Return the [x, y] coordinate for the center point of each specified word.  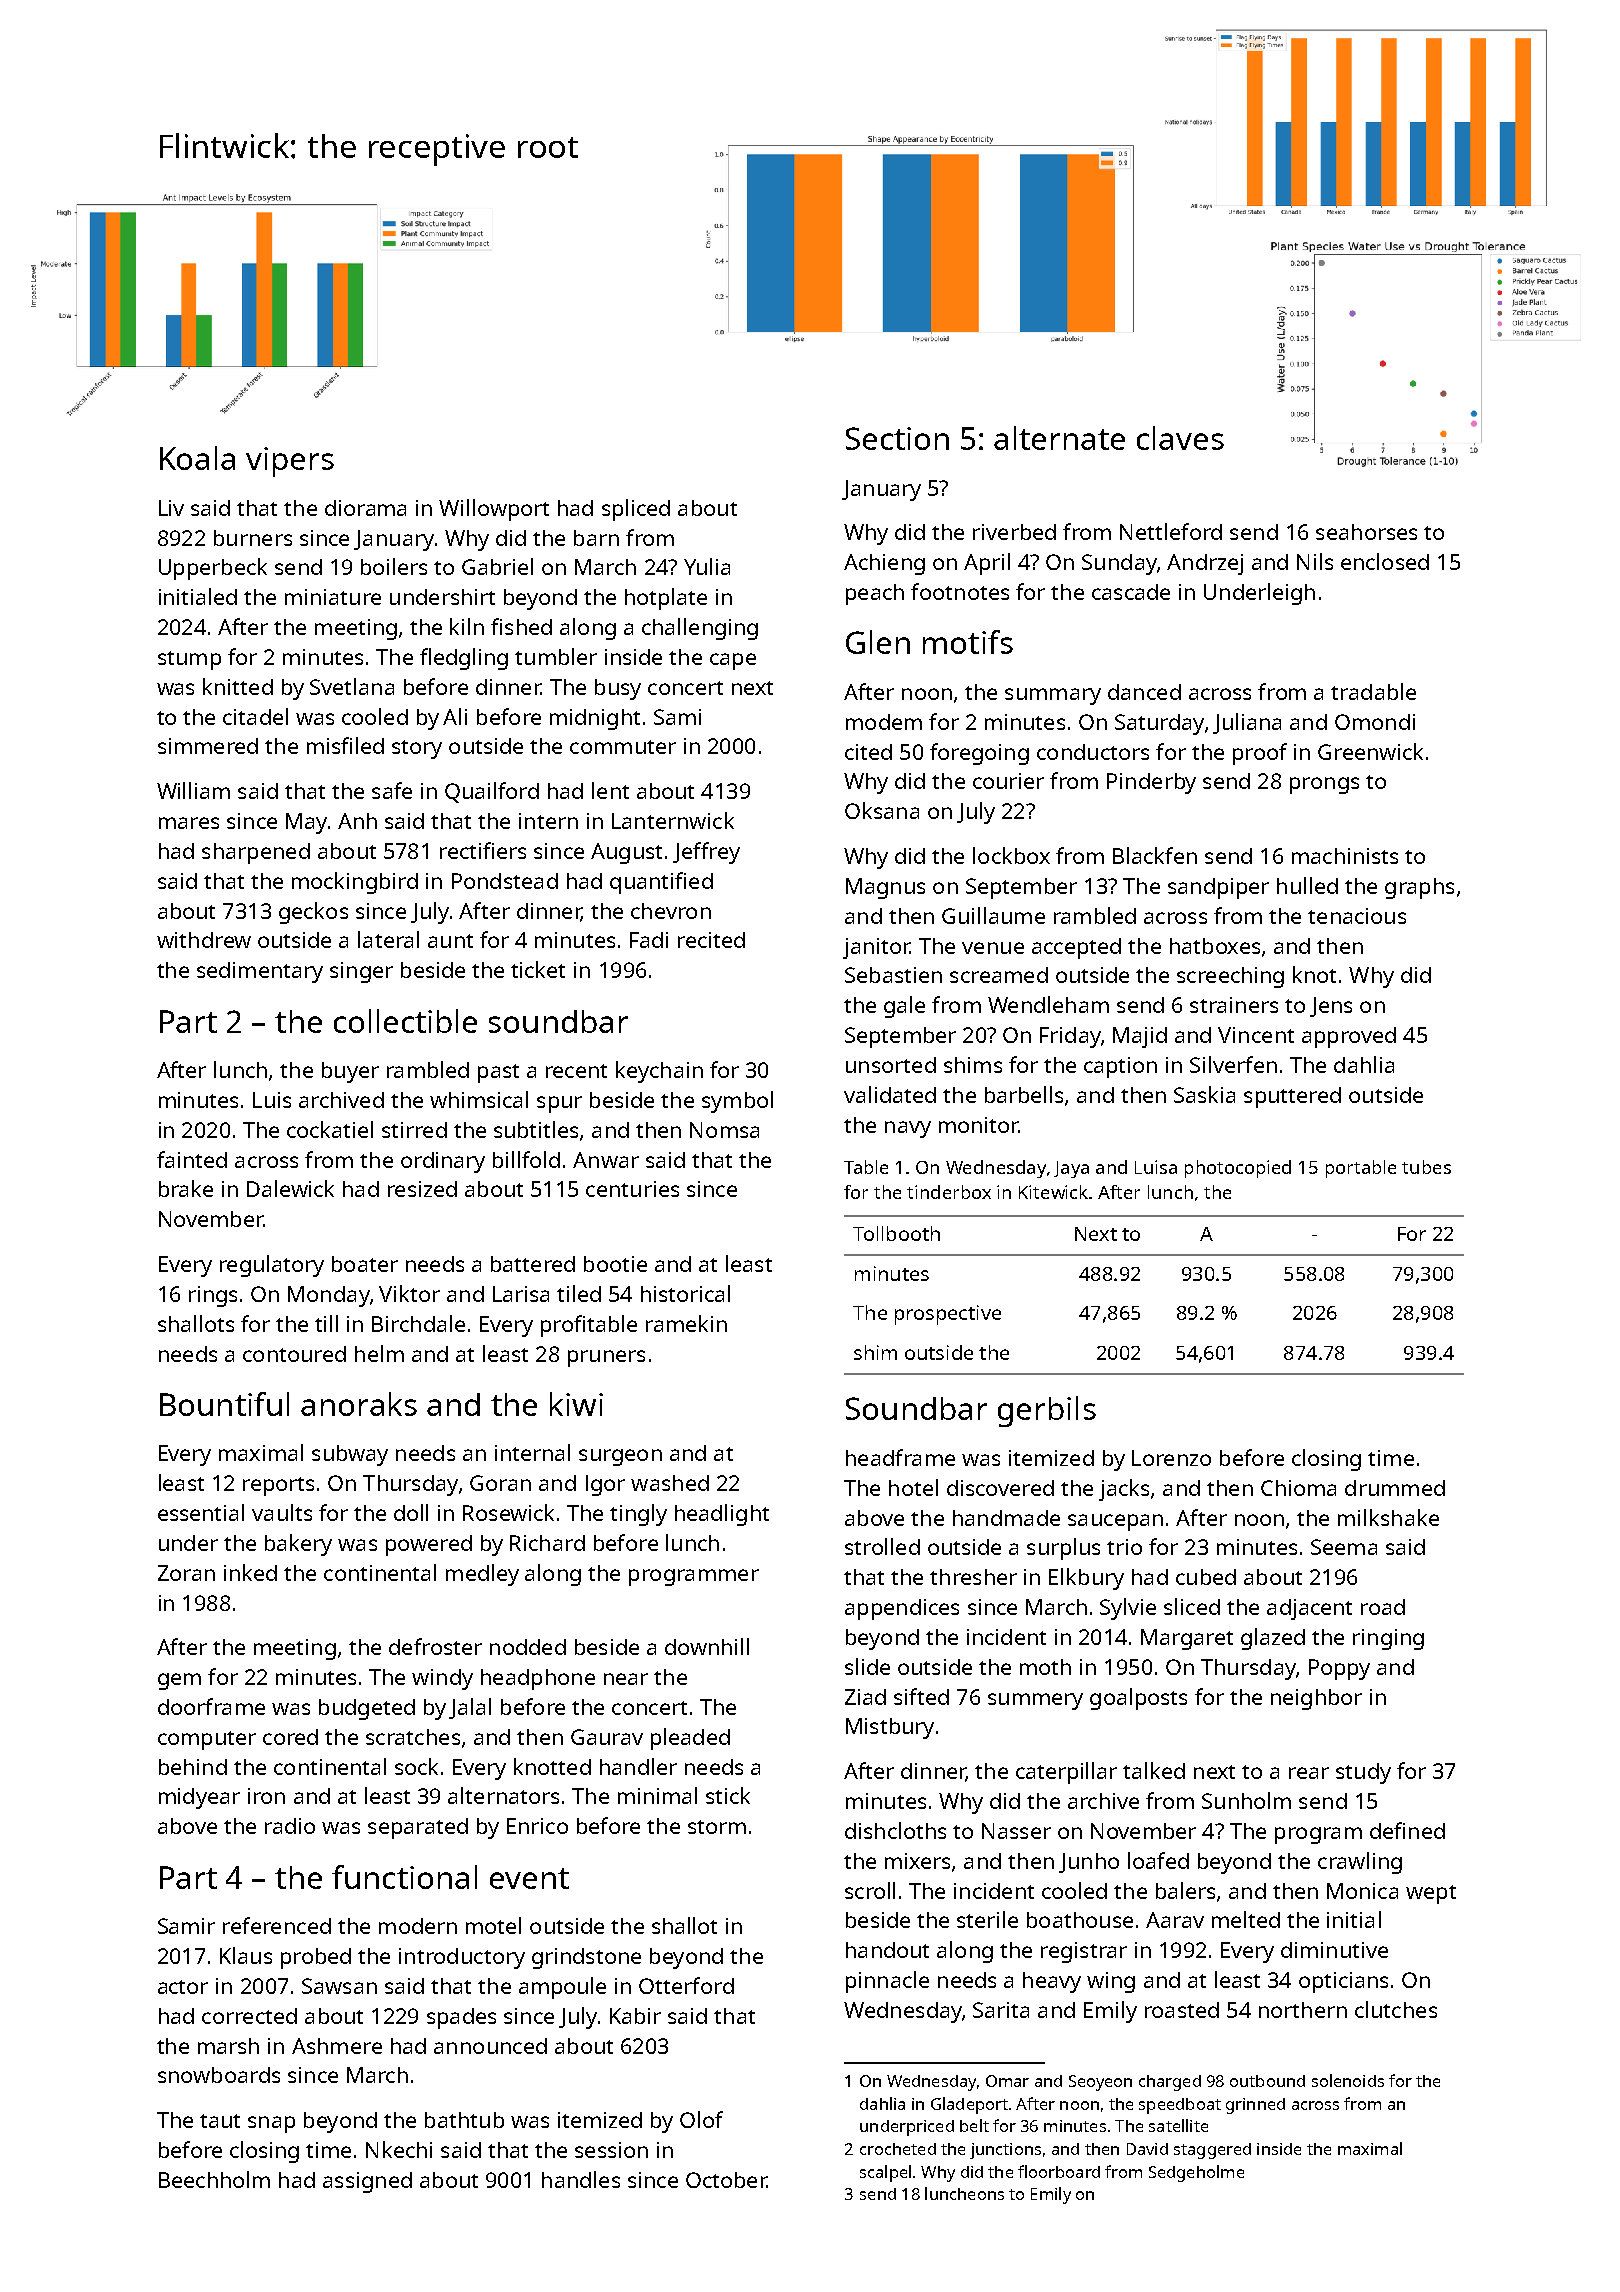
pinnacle [887, 1982]
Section [897, 438]
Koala [197, 458]
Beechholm [214, 2179]
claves [1180, 438]
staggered [1212, 2151]
